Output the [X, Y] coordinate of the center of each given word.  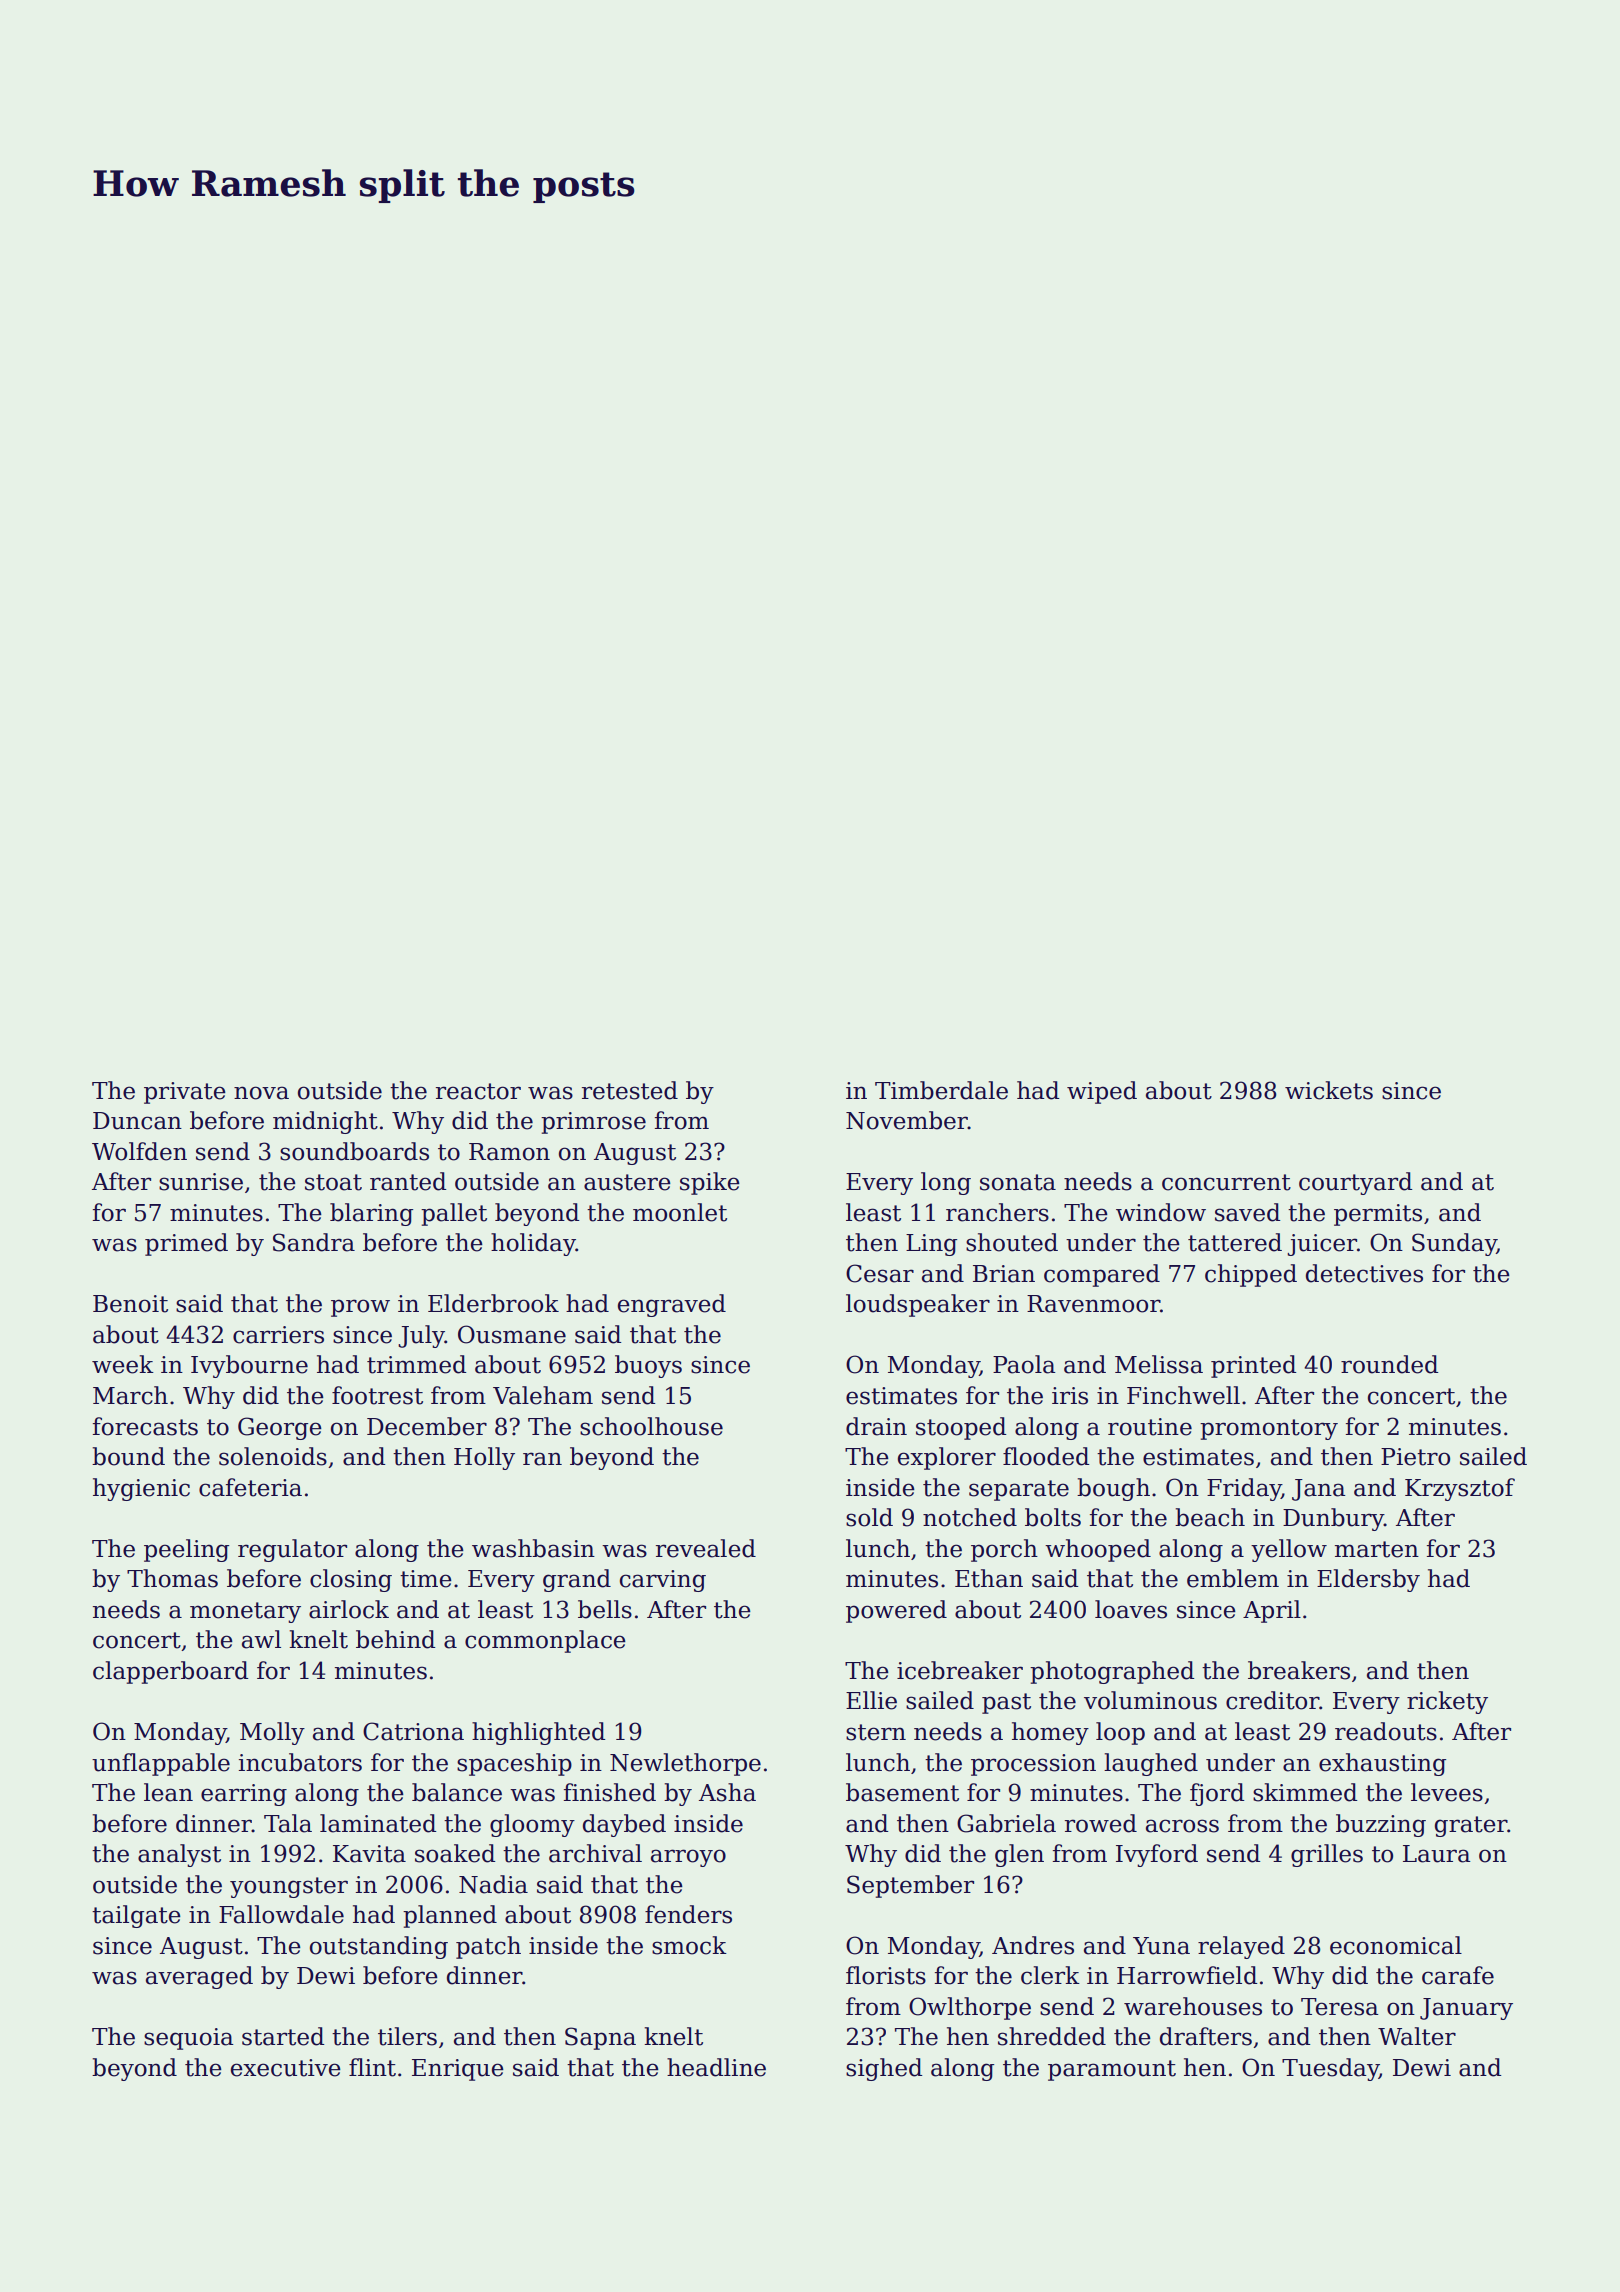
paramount [1112, 2070]
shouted [1012, 1242]
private [185, 1093]
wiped [1102, 1092]
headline [716, 2067]
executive [286, 2068]
